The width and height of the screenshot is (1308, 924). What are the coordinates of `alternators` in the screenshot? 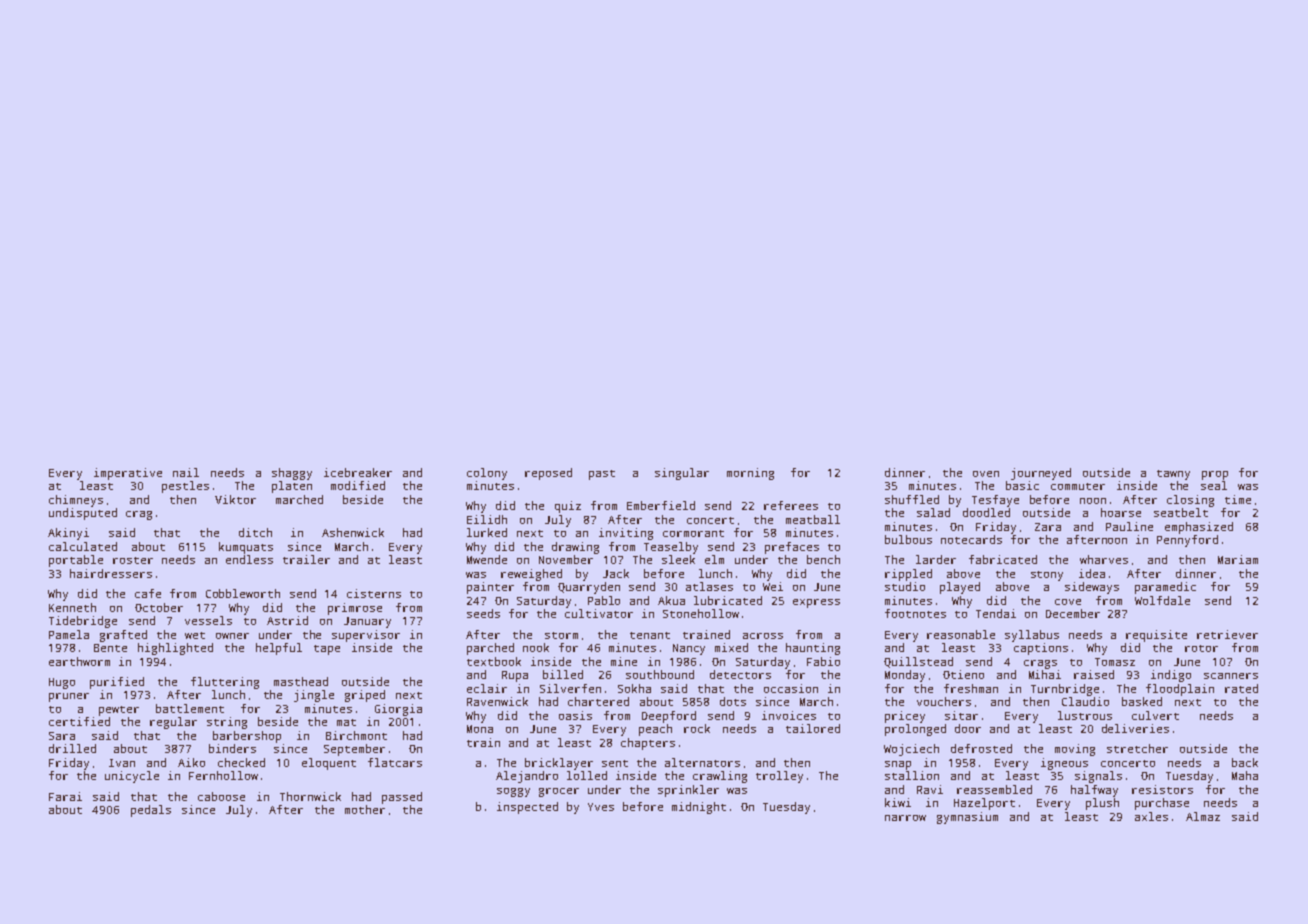 It's located at (702, 762).
